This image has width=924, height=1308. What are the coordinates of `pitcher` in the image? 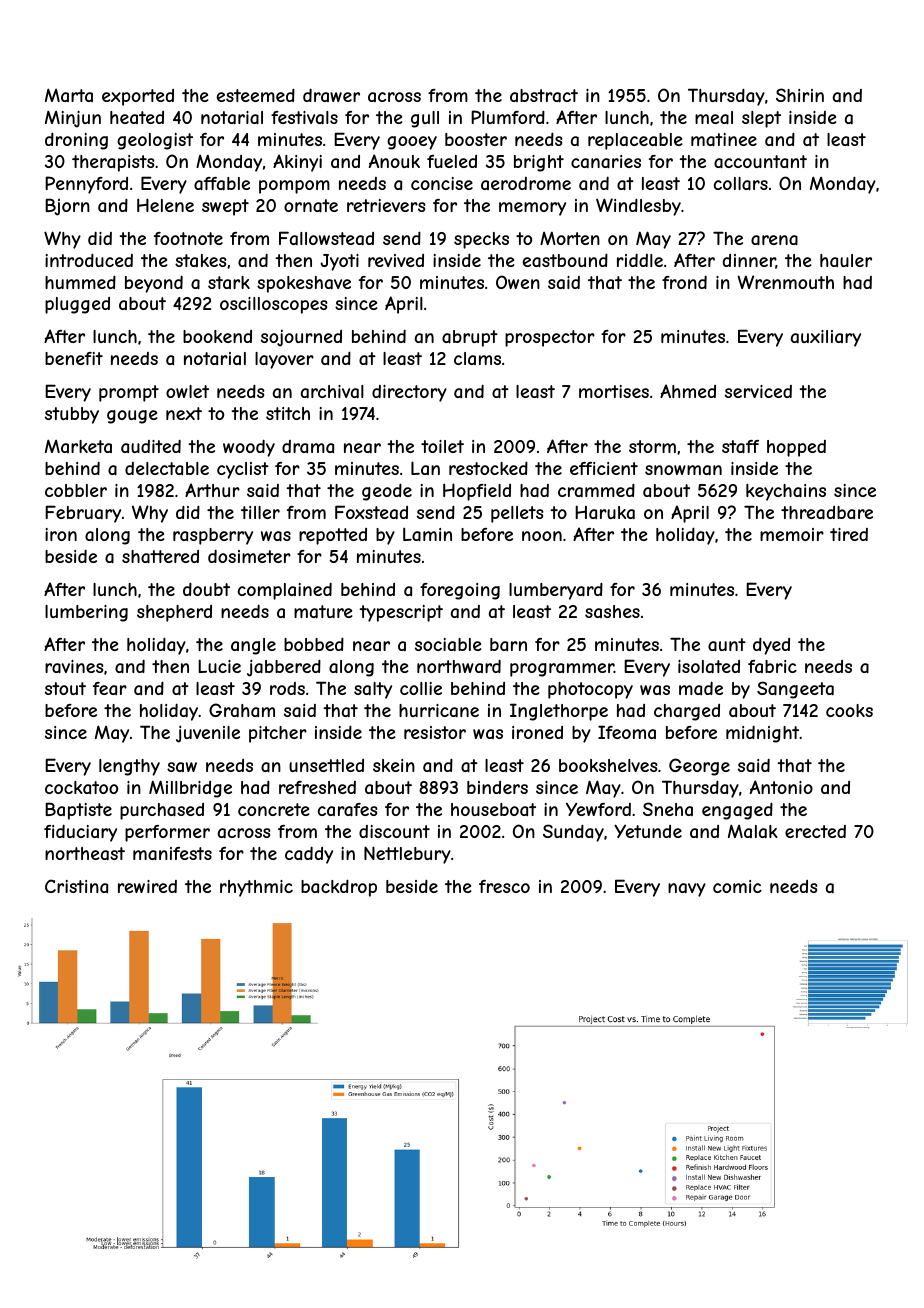 It's located at (278, 734).
